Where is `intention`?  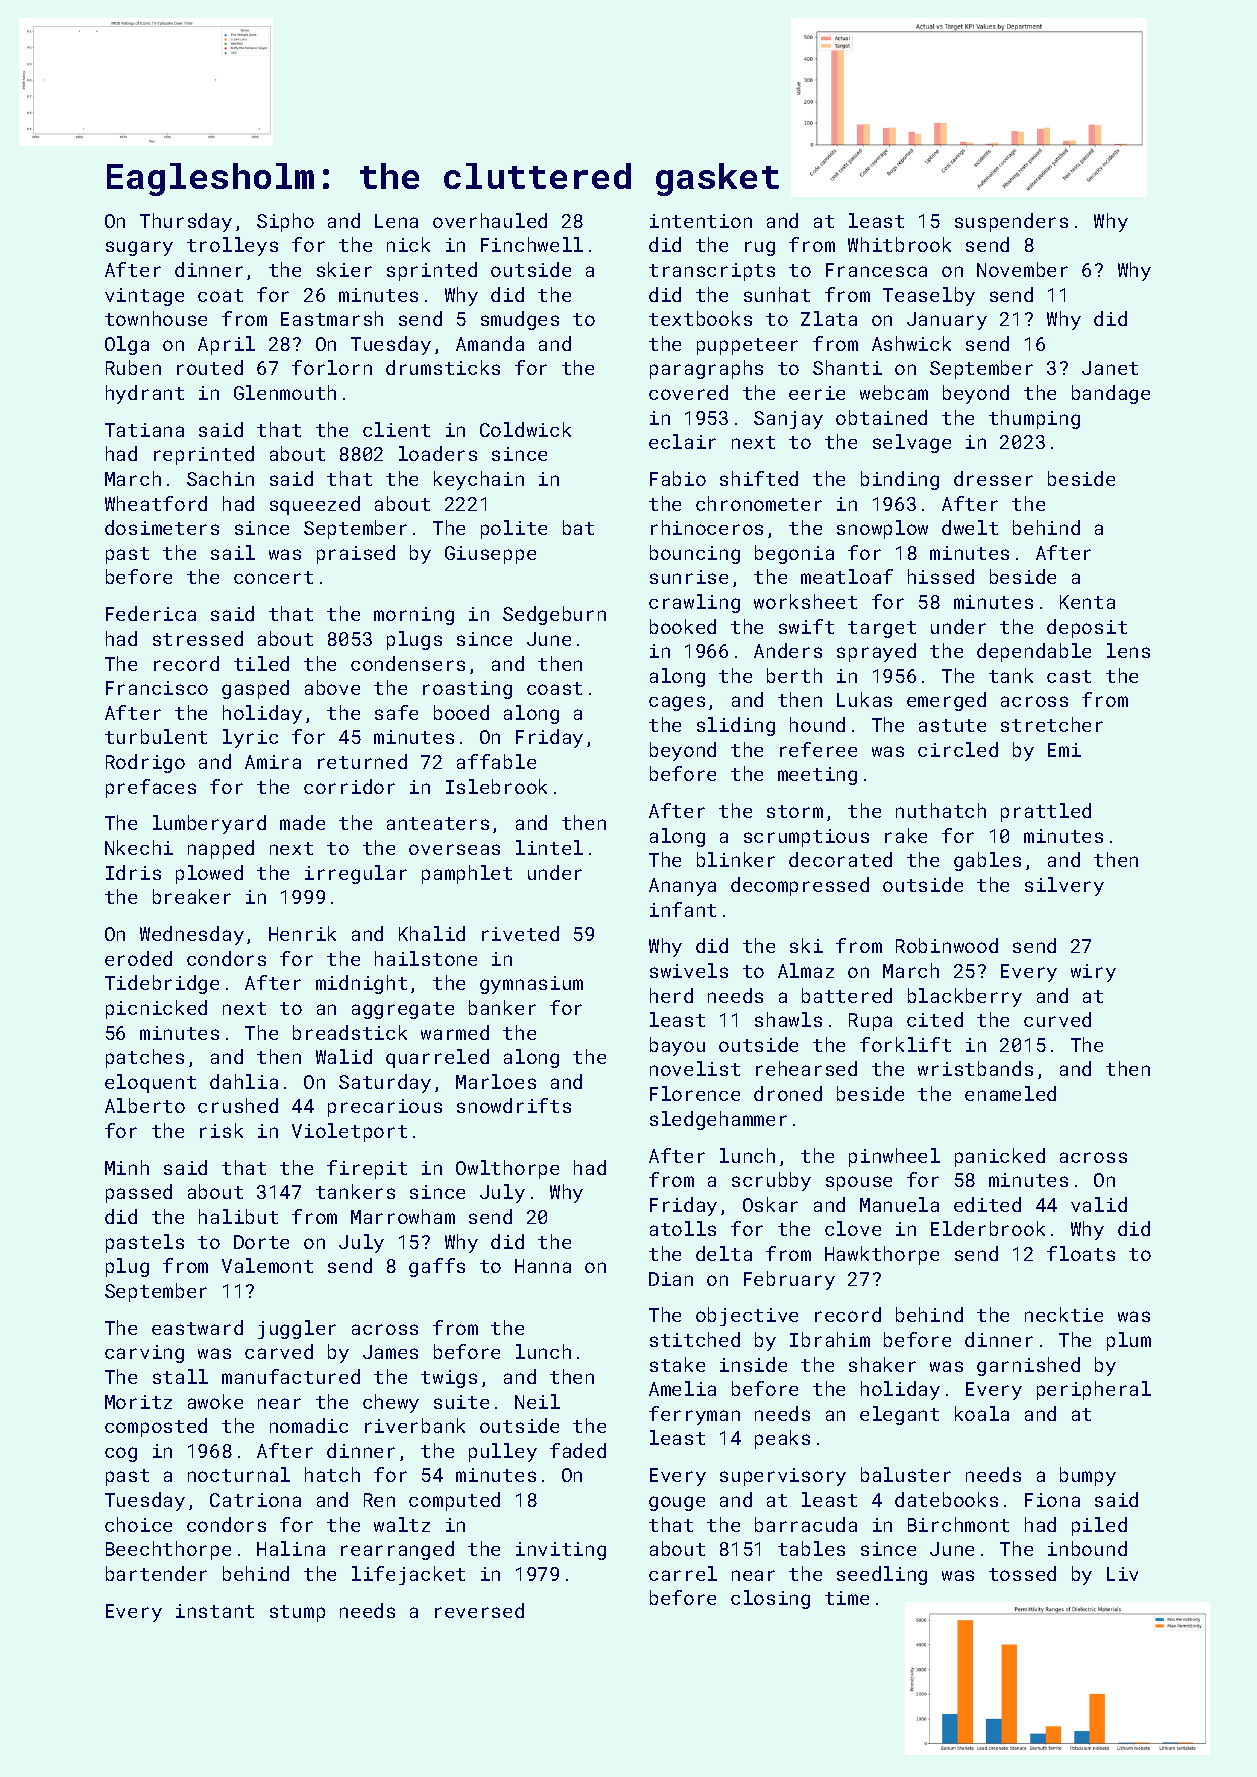 intention is located at coordinates (701, 221).
